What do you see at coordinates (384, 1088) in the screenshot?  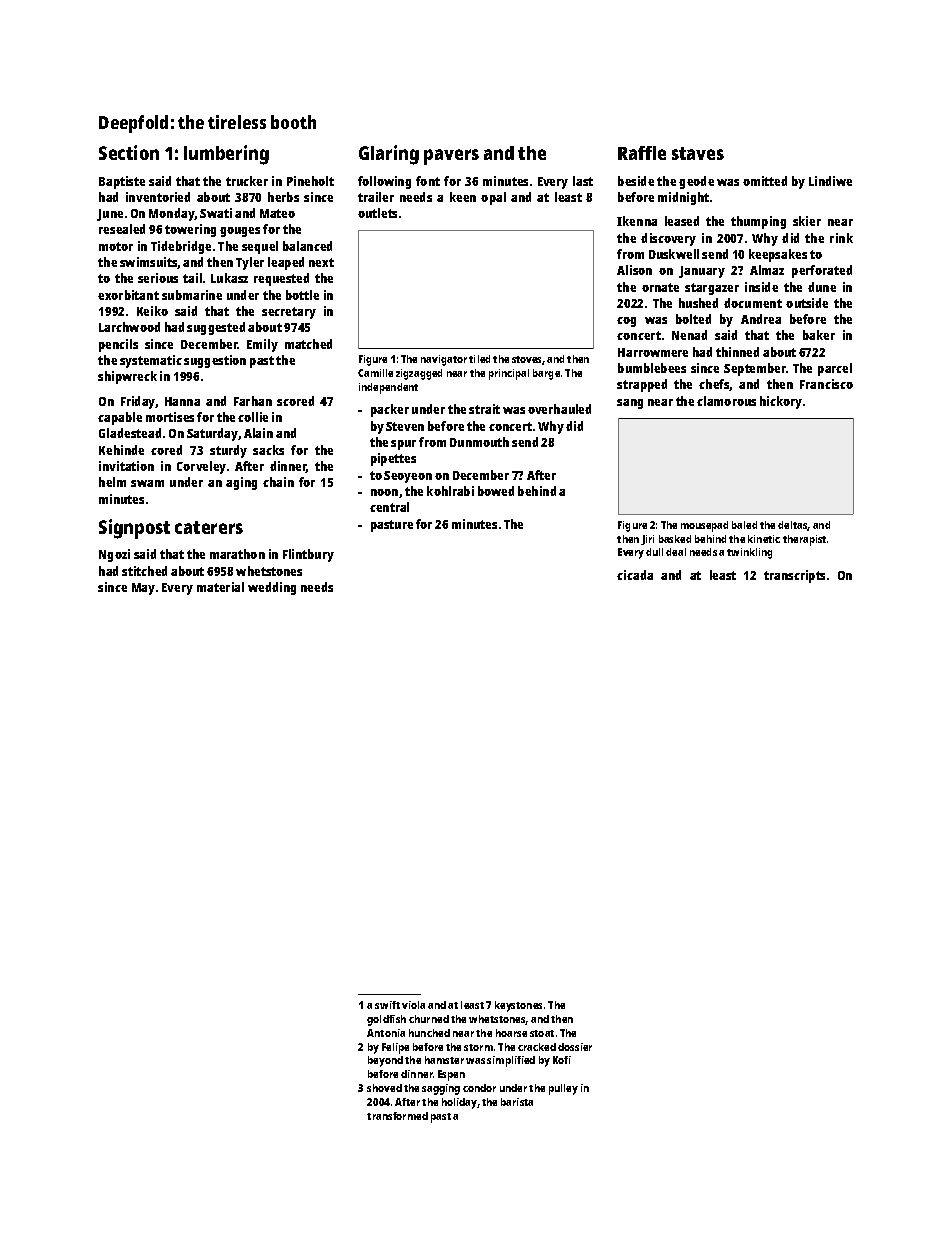 I see `shoved` at bounding box center [384, 1088].
